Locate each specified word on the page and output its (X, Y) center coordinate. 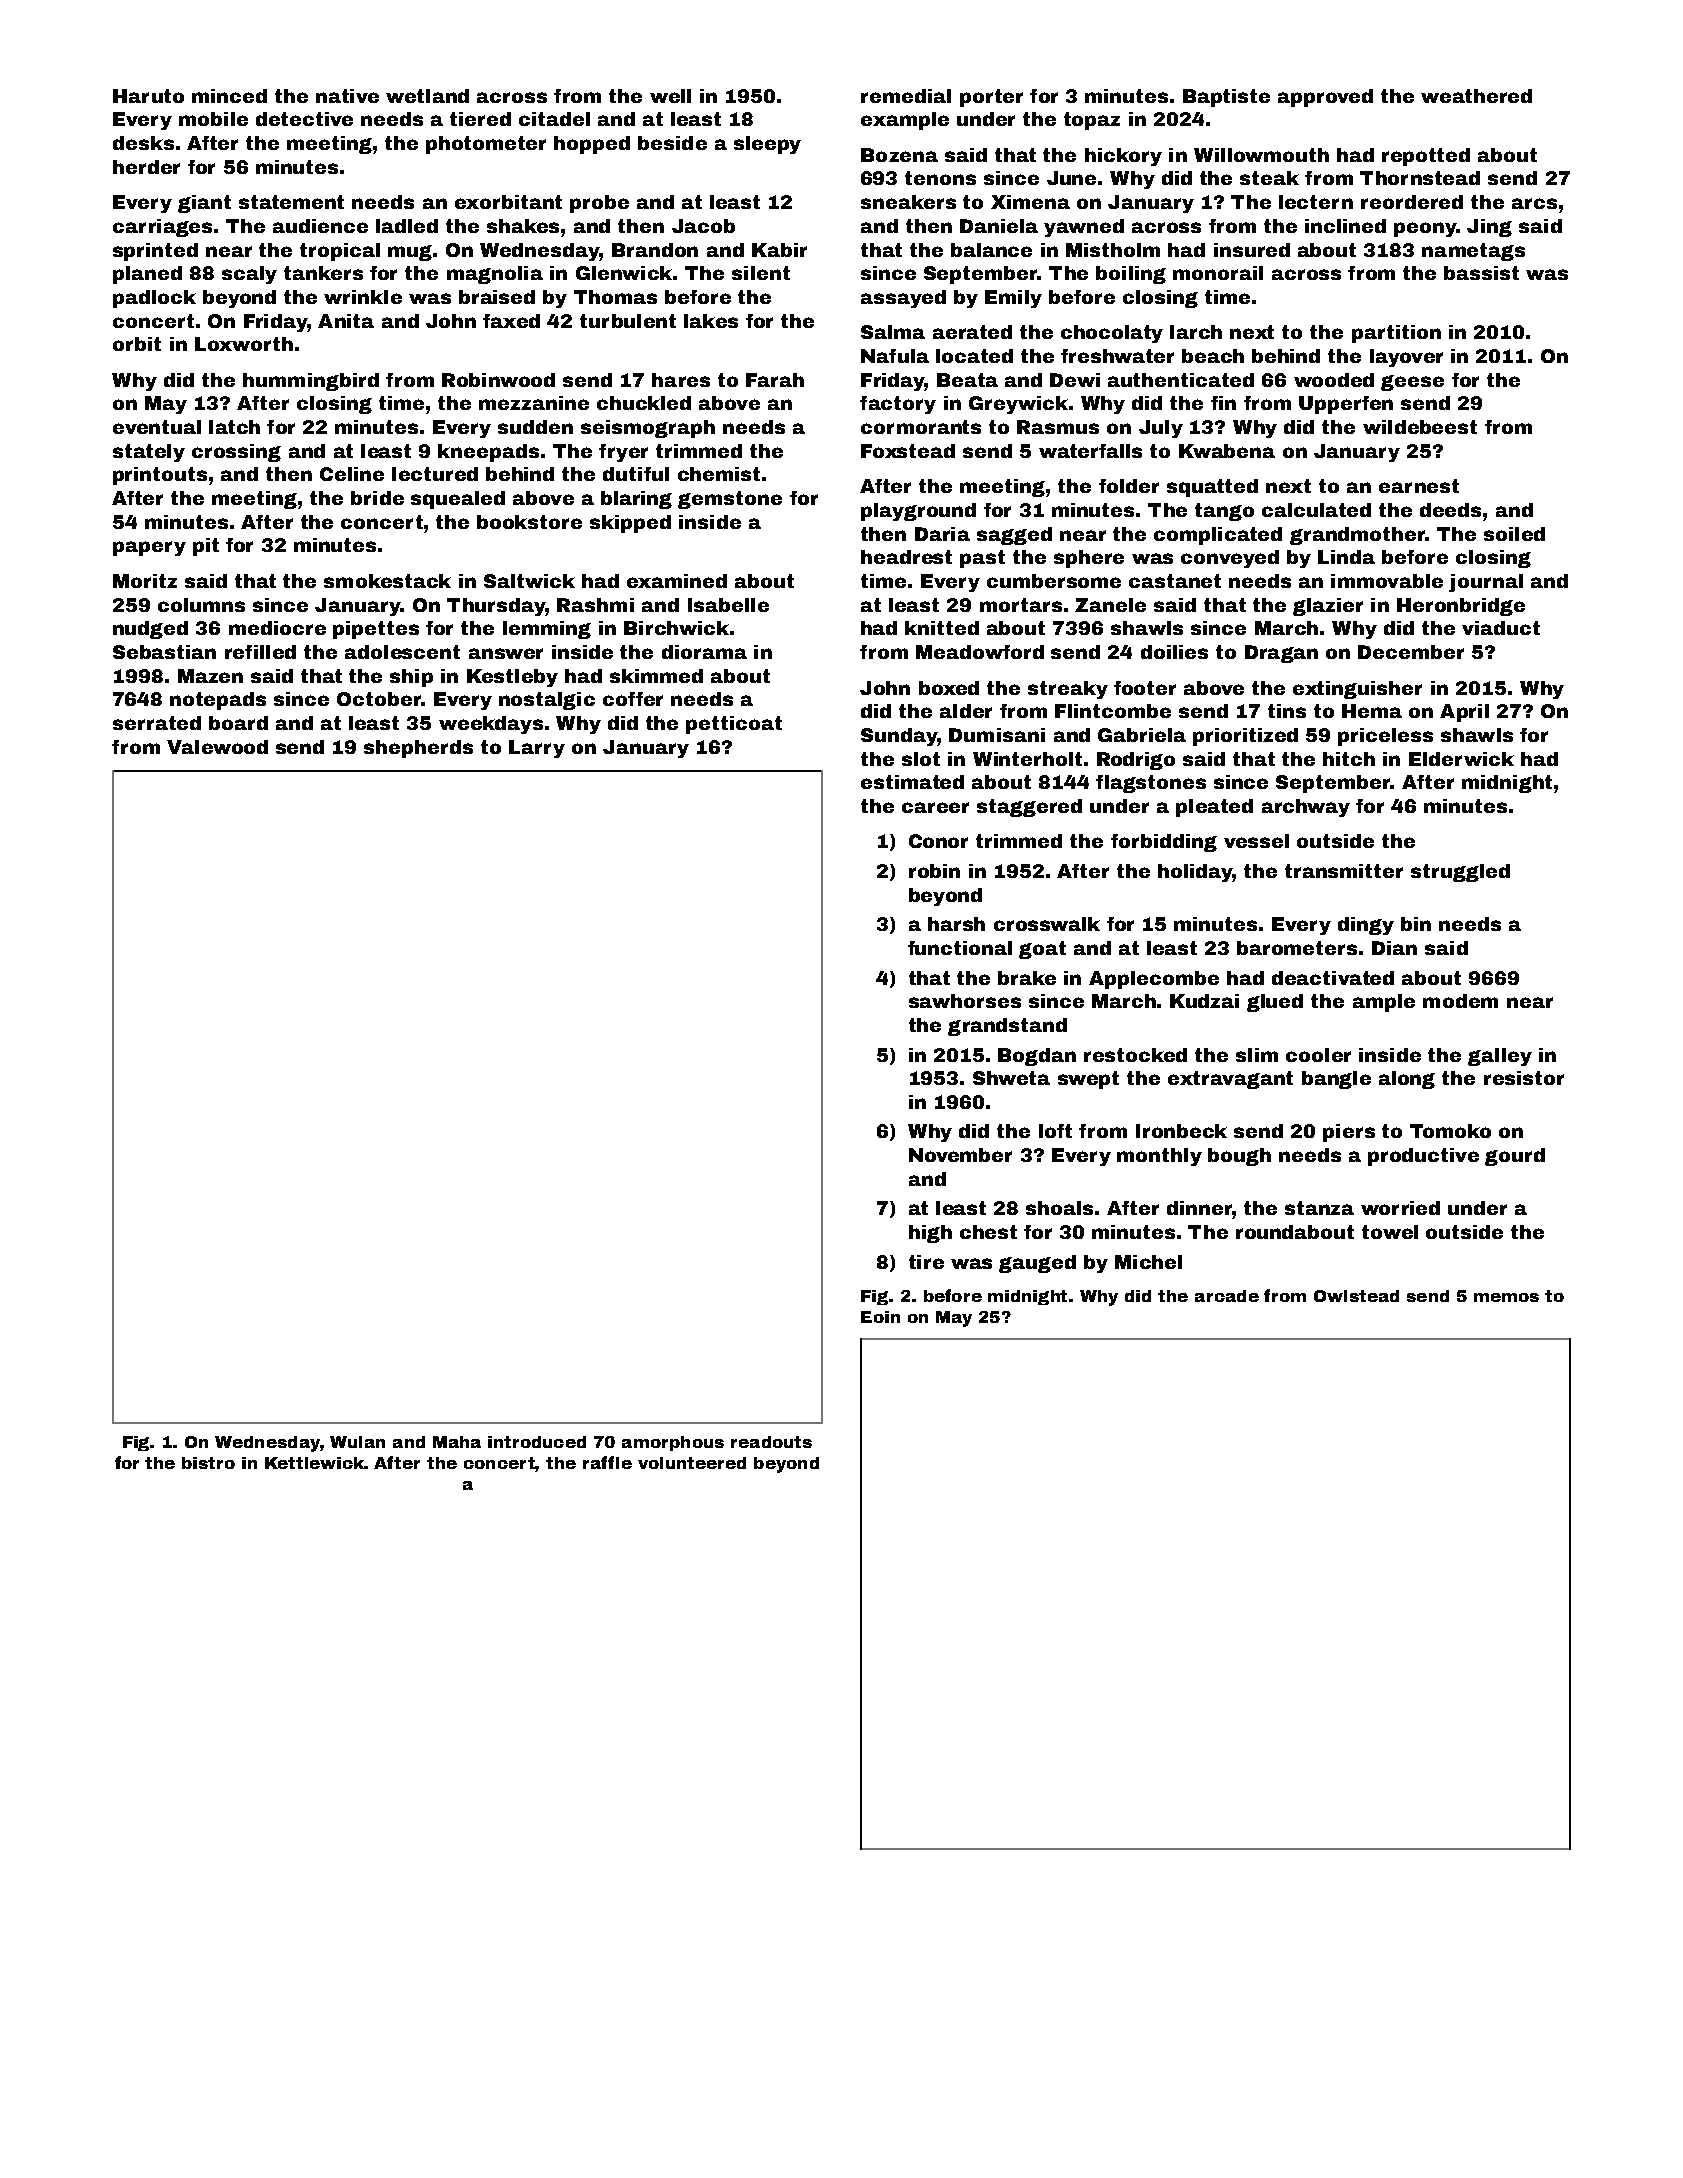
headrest (906, 557)
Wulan (357, 1442)
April (1464, 713)
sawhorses (965, 1001)
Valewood (217, 747)
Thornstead (1420, 178)
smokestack (387, 581)
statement (291, 202)
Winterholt (1027, 759)
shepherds (418, 749)
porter (991, 98)
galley (1500, 1057)
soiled (1514, 534)
